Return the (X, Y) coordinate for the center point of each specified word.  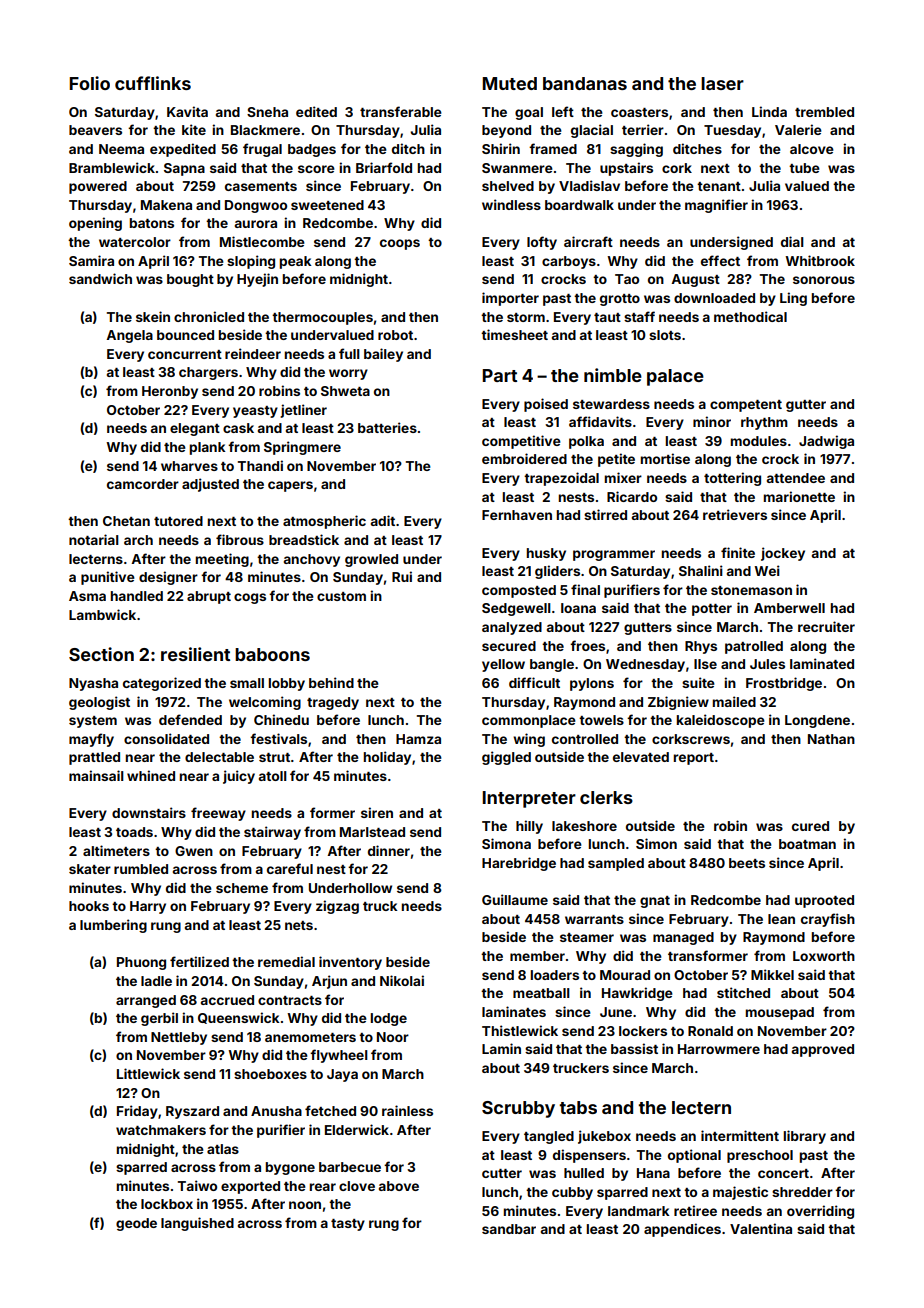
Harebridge (519, 864)
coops (400, 244)
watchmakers (161, 1130)
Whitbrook (820, 260)
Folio (89, 83)
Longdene (817, 721)
